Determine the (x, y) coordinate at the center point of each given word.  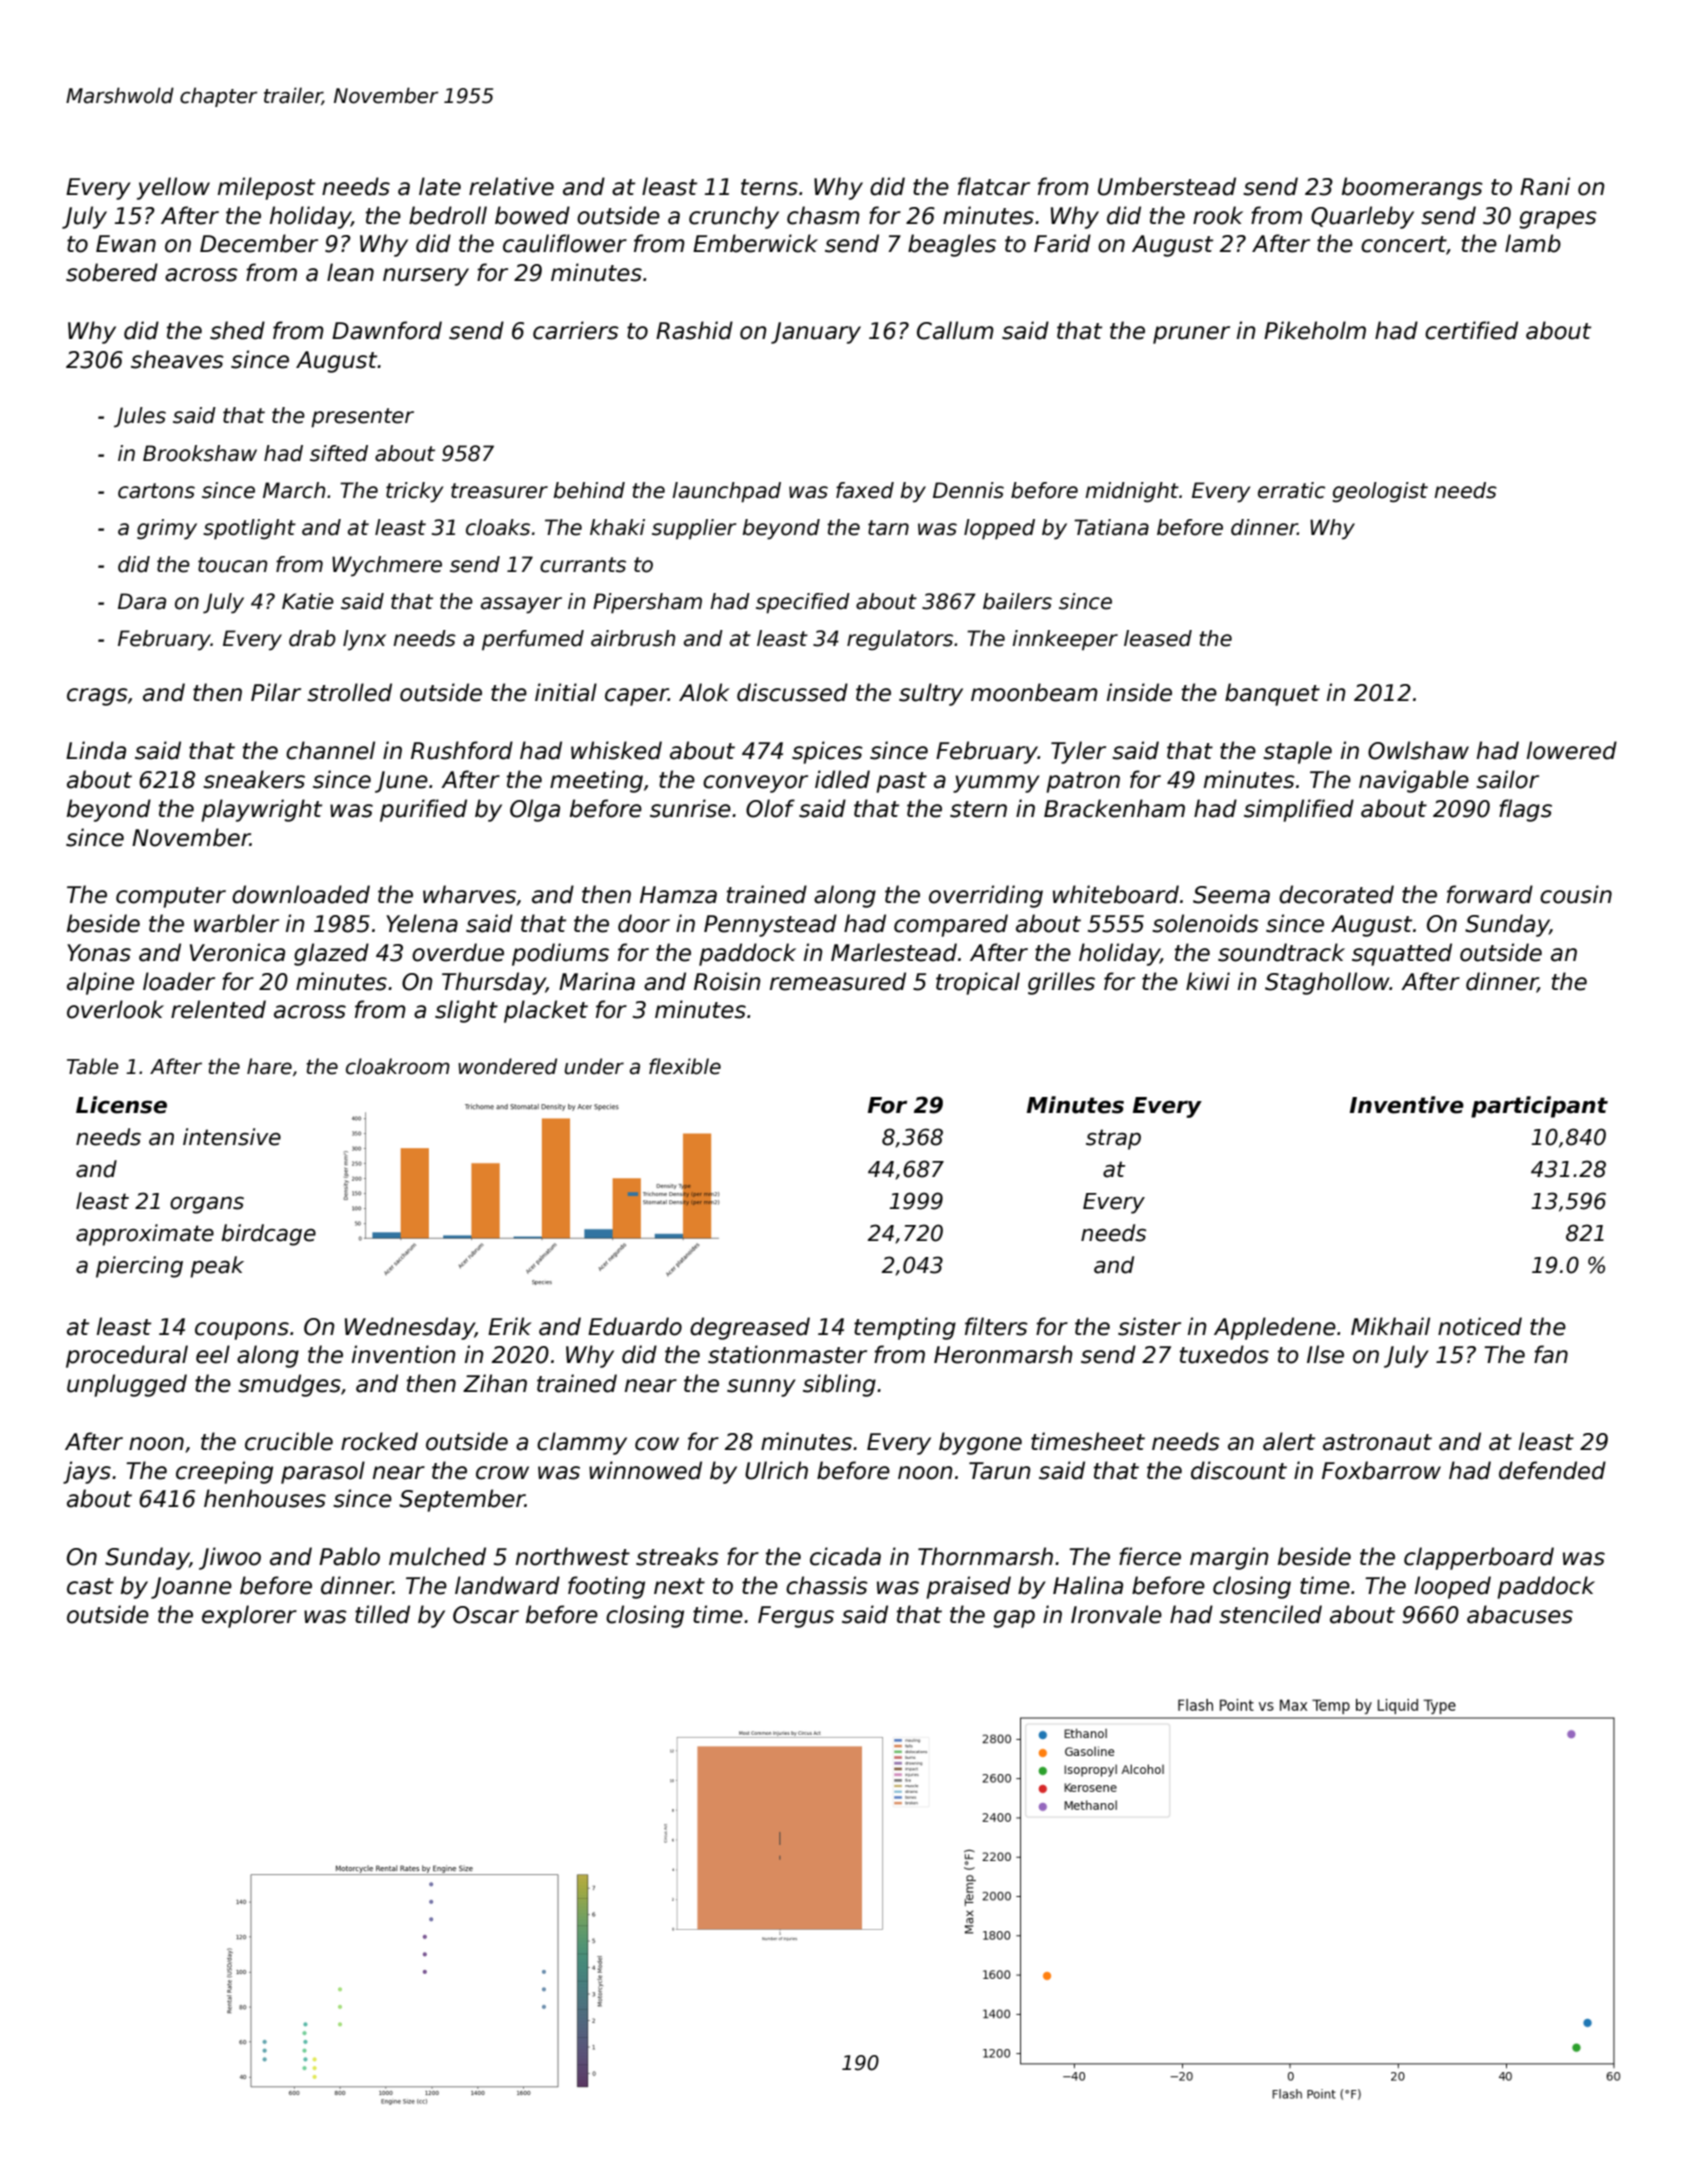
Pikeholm (1315, 330)
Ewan (126, 244)
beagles (952, 245)
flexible (685, 1066)
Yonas (99, 953)
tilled (382, 1614)
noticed (1480, 1326)
